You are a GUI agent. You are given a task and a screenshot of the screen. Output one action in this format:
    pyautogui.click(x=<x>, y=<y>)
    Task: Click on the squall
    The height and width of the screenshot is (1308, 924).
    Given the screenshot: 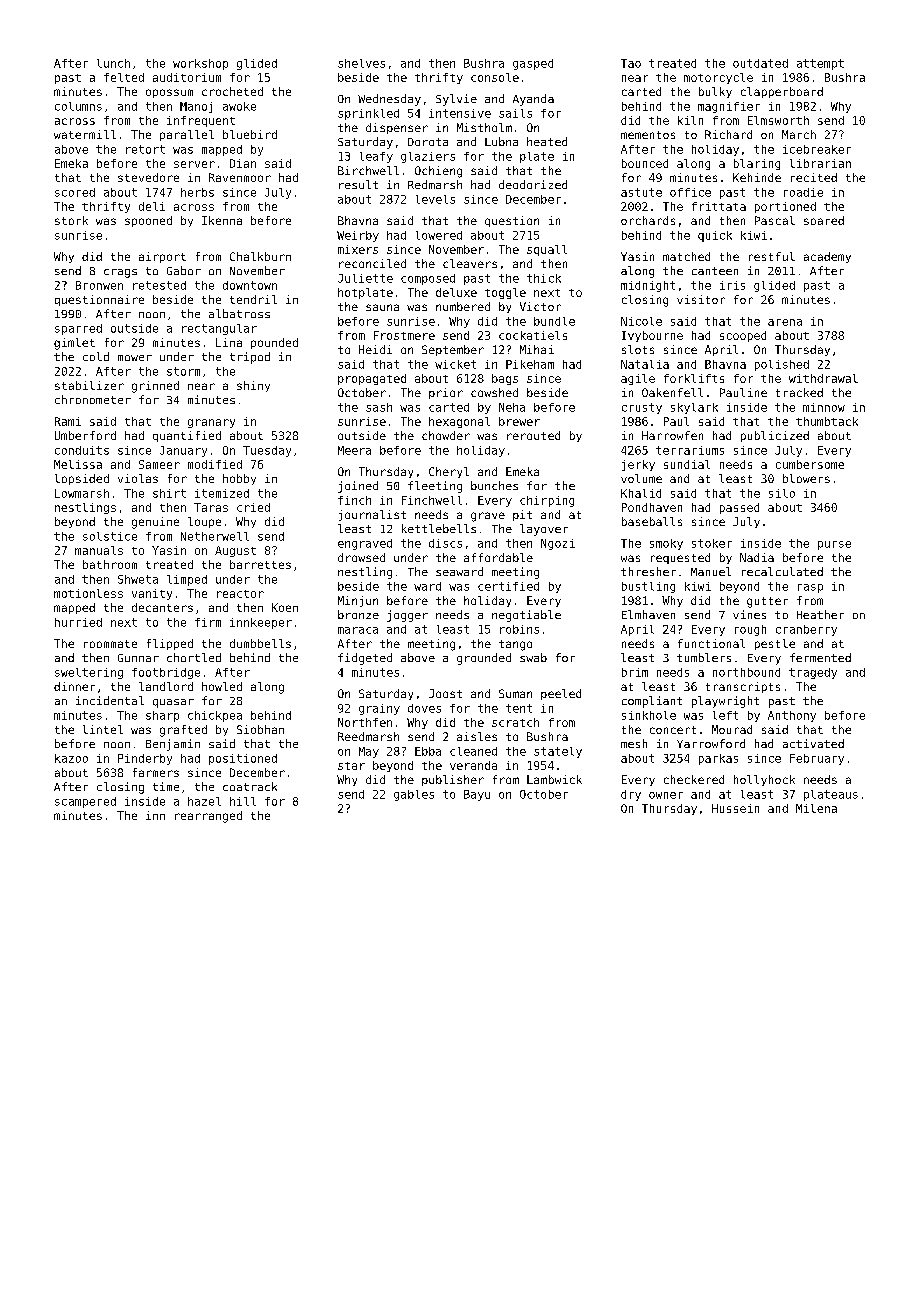 What is the action you would take?
    pyautogui.click(x=547, y=250)
